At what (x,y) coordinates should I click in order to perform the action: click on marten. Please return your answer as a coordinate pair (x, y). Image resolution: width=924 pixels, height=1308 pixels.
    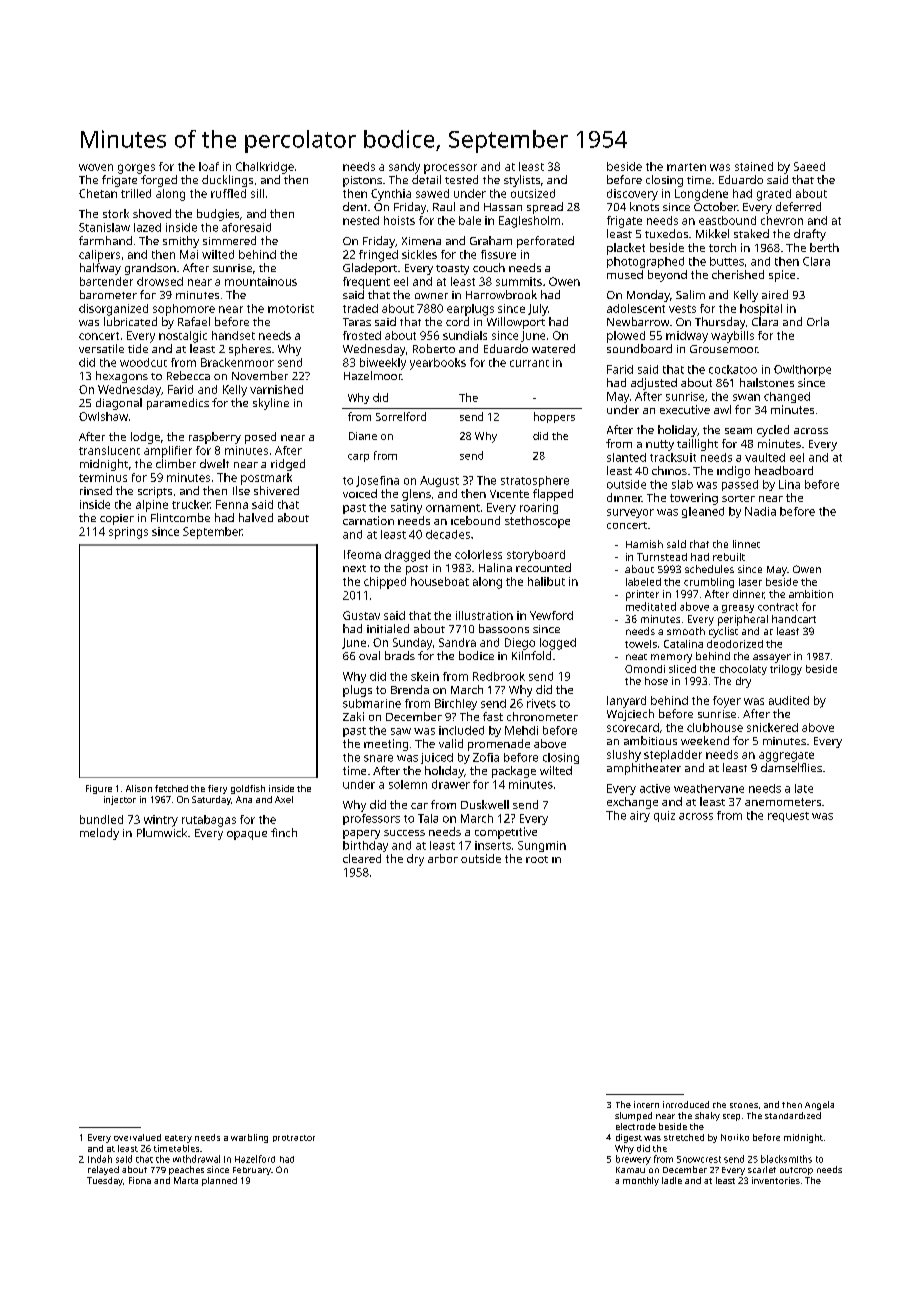
    Looking at the image, I should click on (686, 167).
